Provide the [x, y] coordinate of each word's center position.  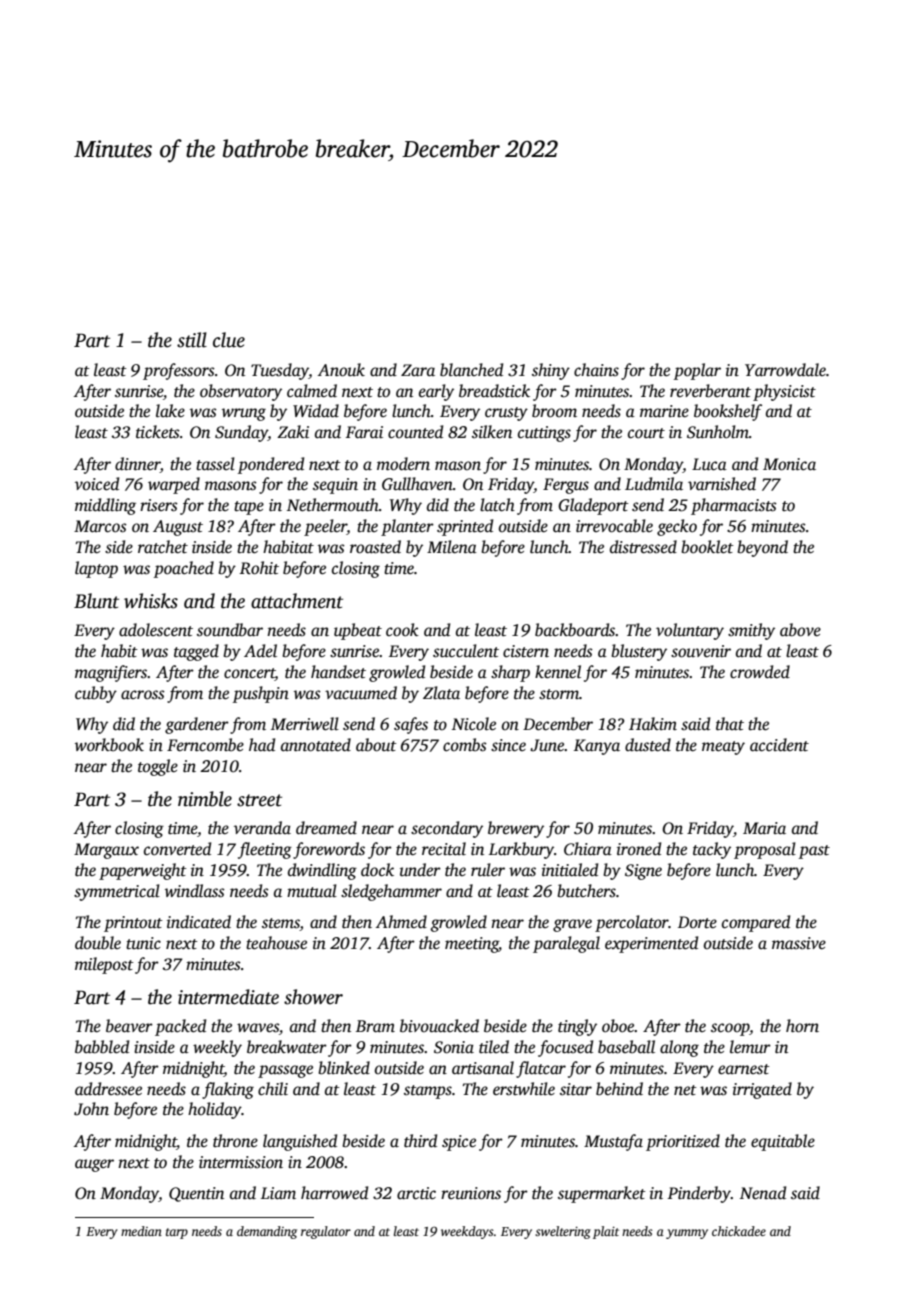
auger [94, 1165]
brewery [516, 829]
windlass [195, 891]
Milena [452, 547]
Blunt [96, 601]
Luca [709, 464]
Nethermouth [333, 505]
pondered [271, 465]
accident [779, 745]
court [646, 433]
